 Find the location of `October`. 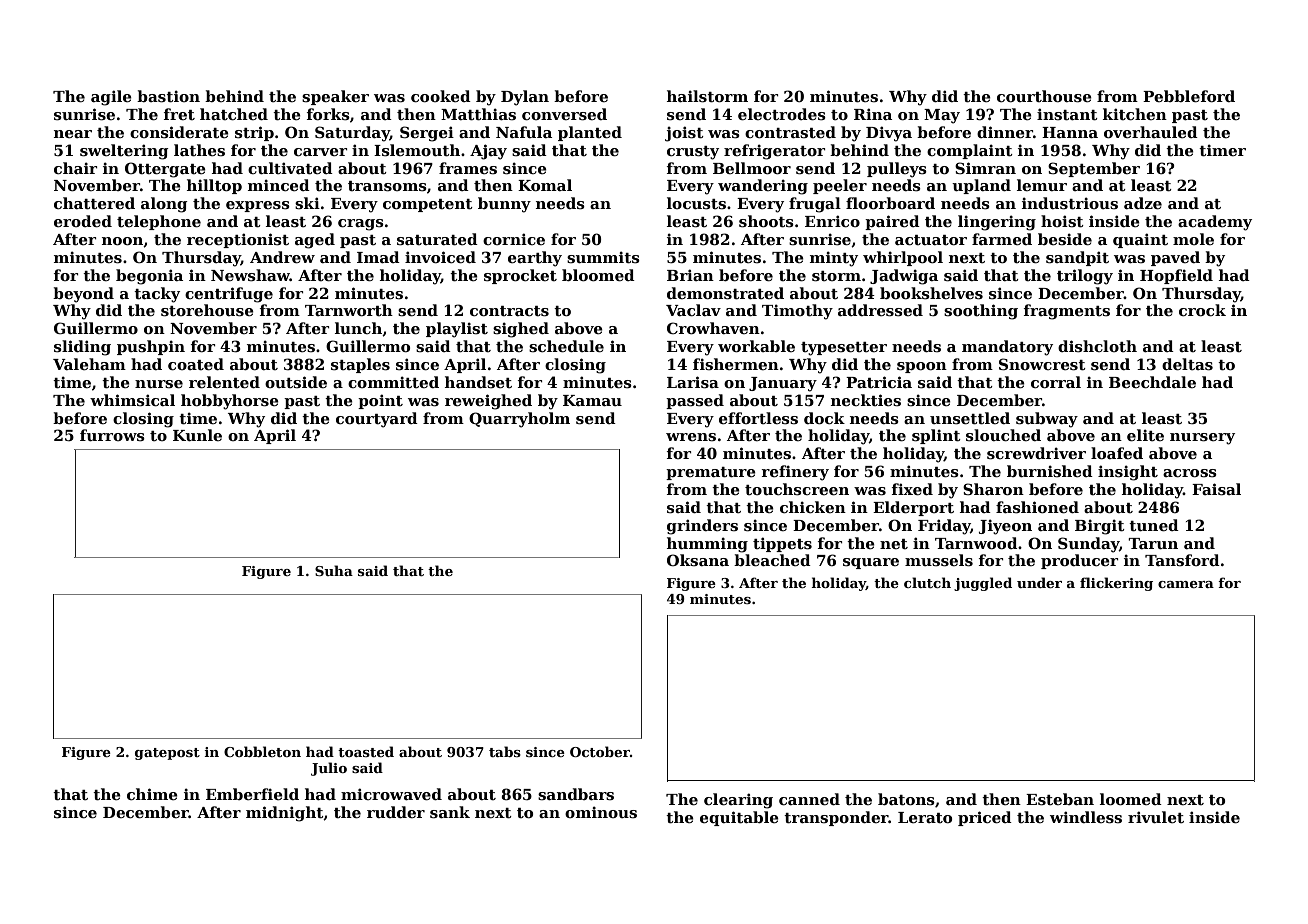

October is located at coordinates (600, 751).
